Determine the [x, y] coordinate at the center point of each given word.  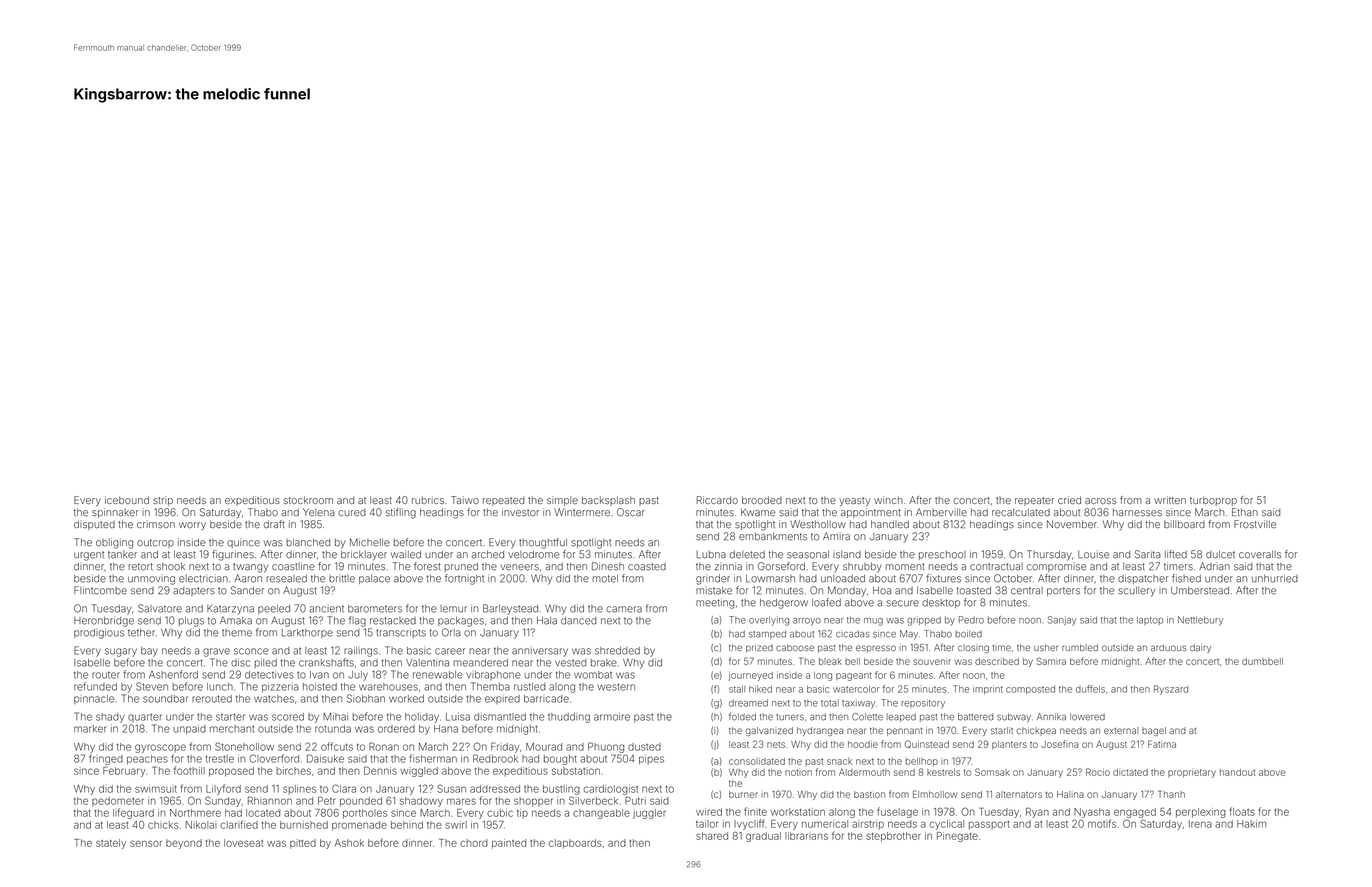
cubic [500, 813]
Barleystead [510, 609]
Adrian [1214, 566]
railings [361, 651]
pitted [303, 844]
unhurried [1275, 578]
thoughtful [543, 543]
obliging [114, 543]
